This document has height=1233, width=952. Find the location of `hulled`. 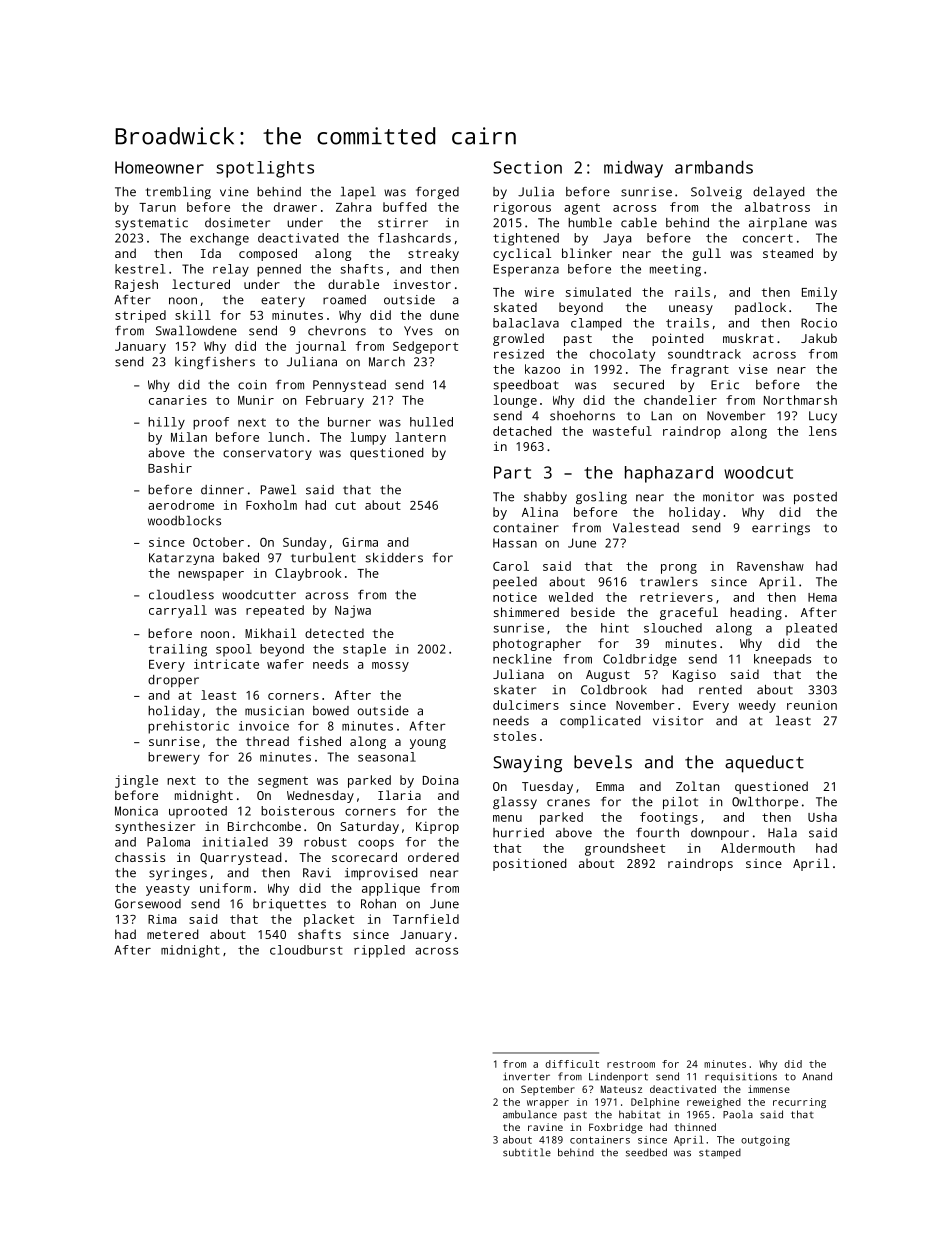

hulled is located at coordinates (431, 422).
